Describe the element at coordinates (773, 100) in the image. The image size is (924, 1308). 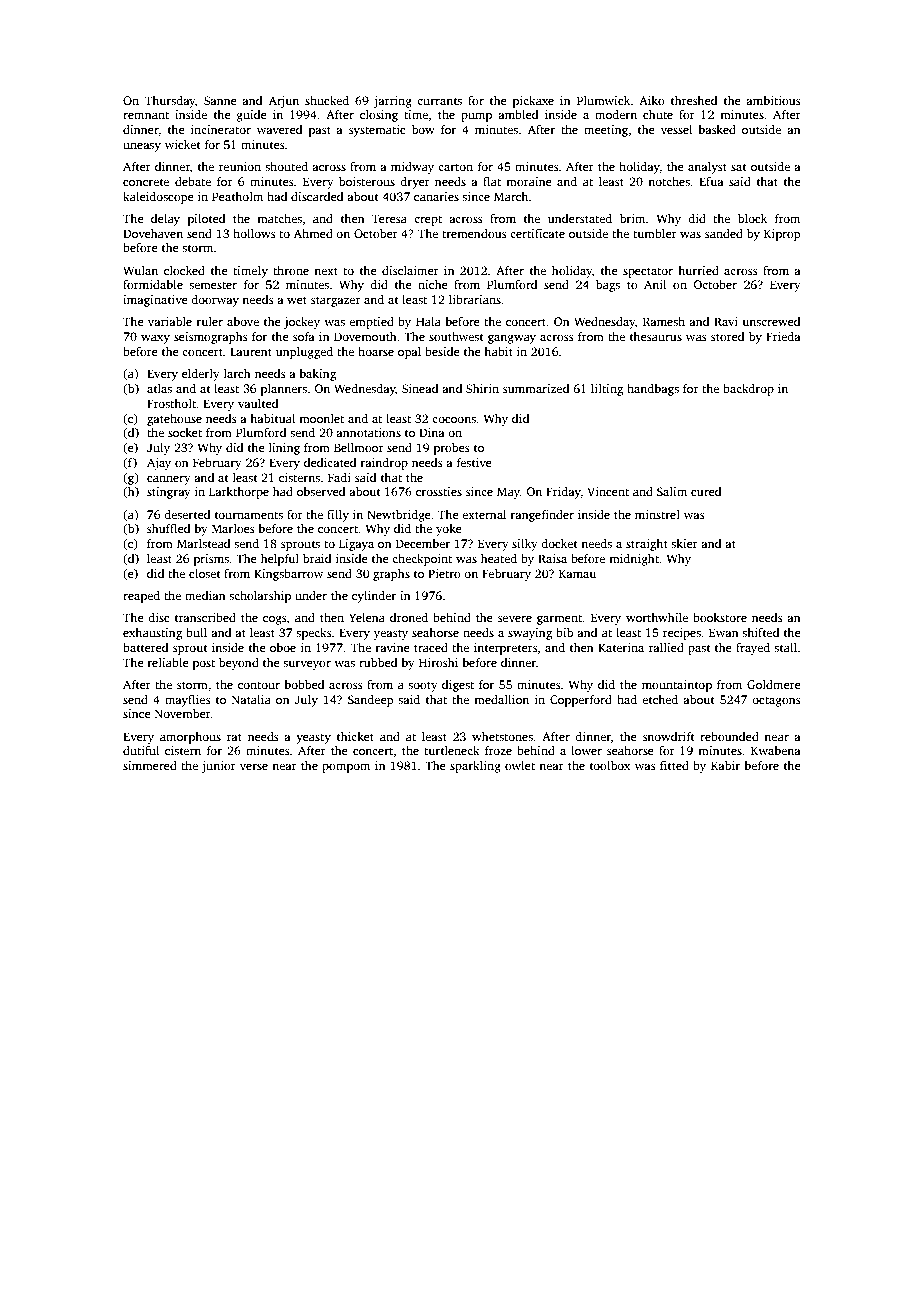
I see `ambitious` at that location.
